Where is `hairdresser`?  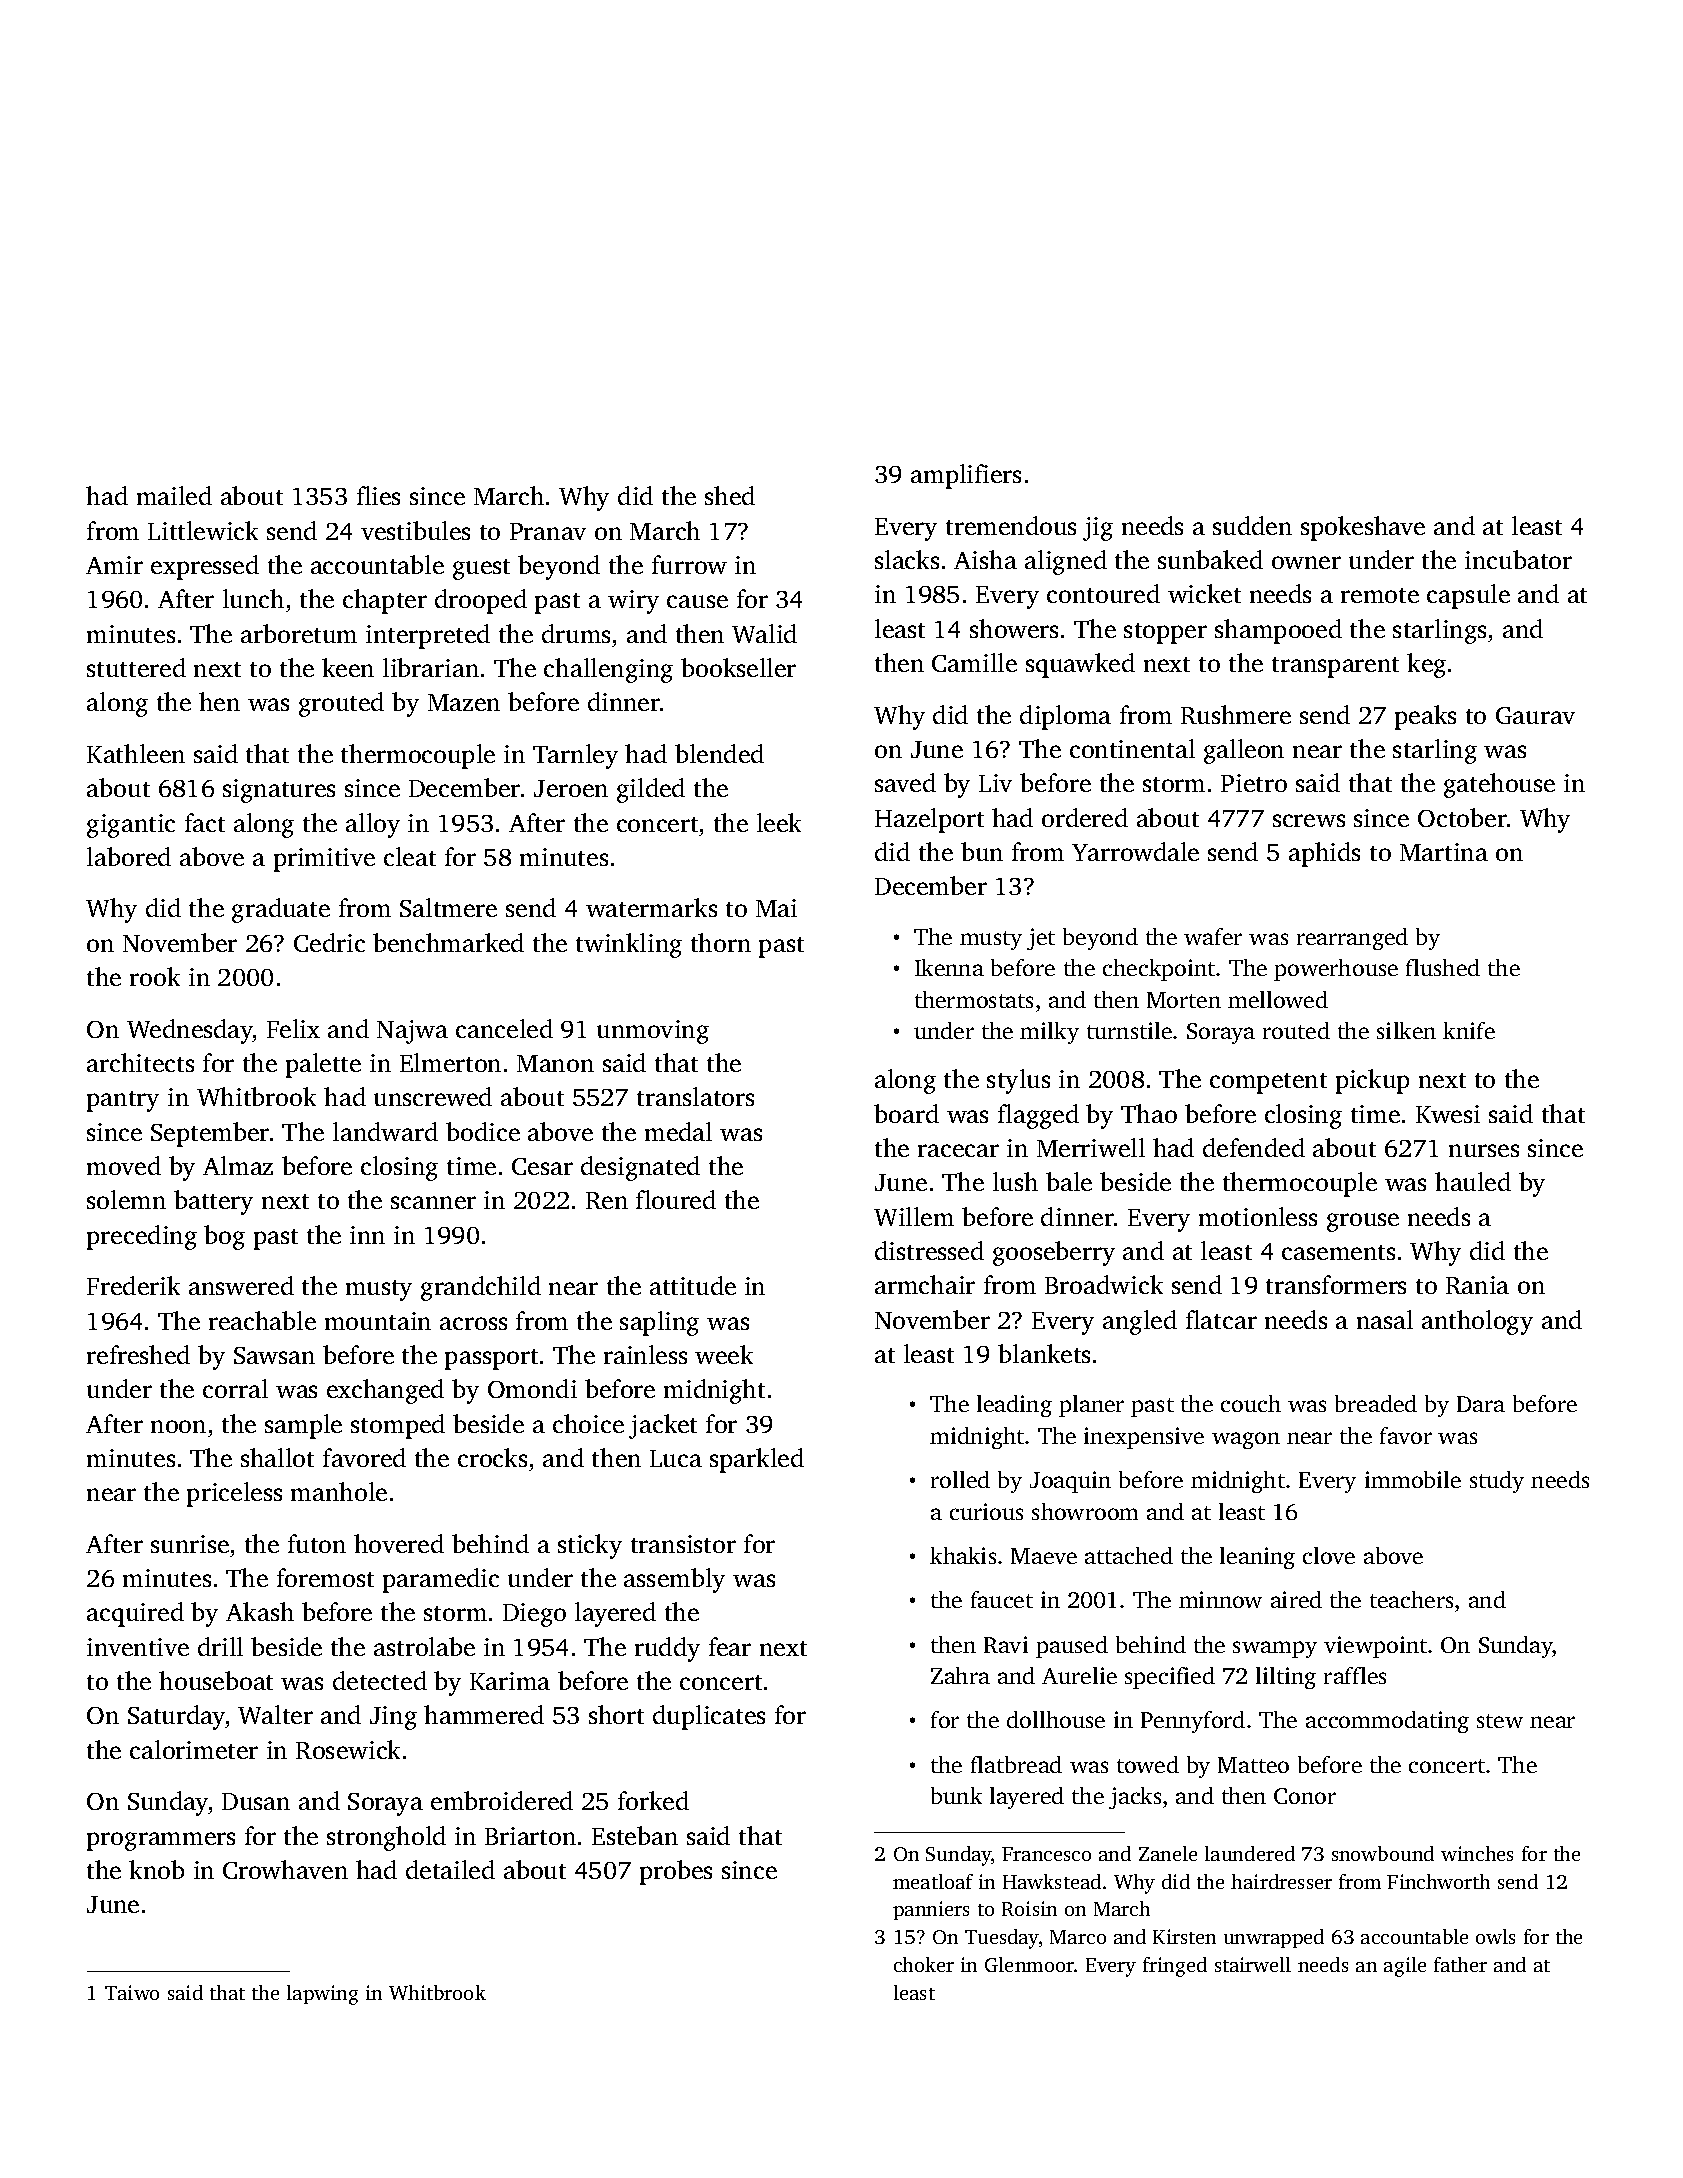
hairdresser is located at coordinates (1281, 1881).
